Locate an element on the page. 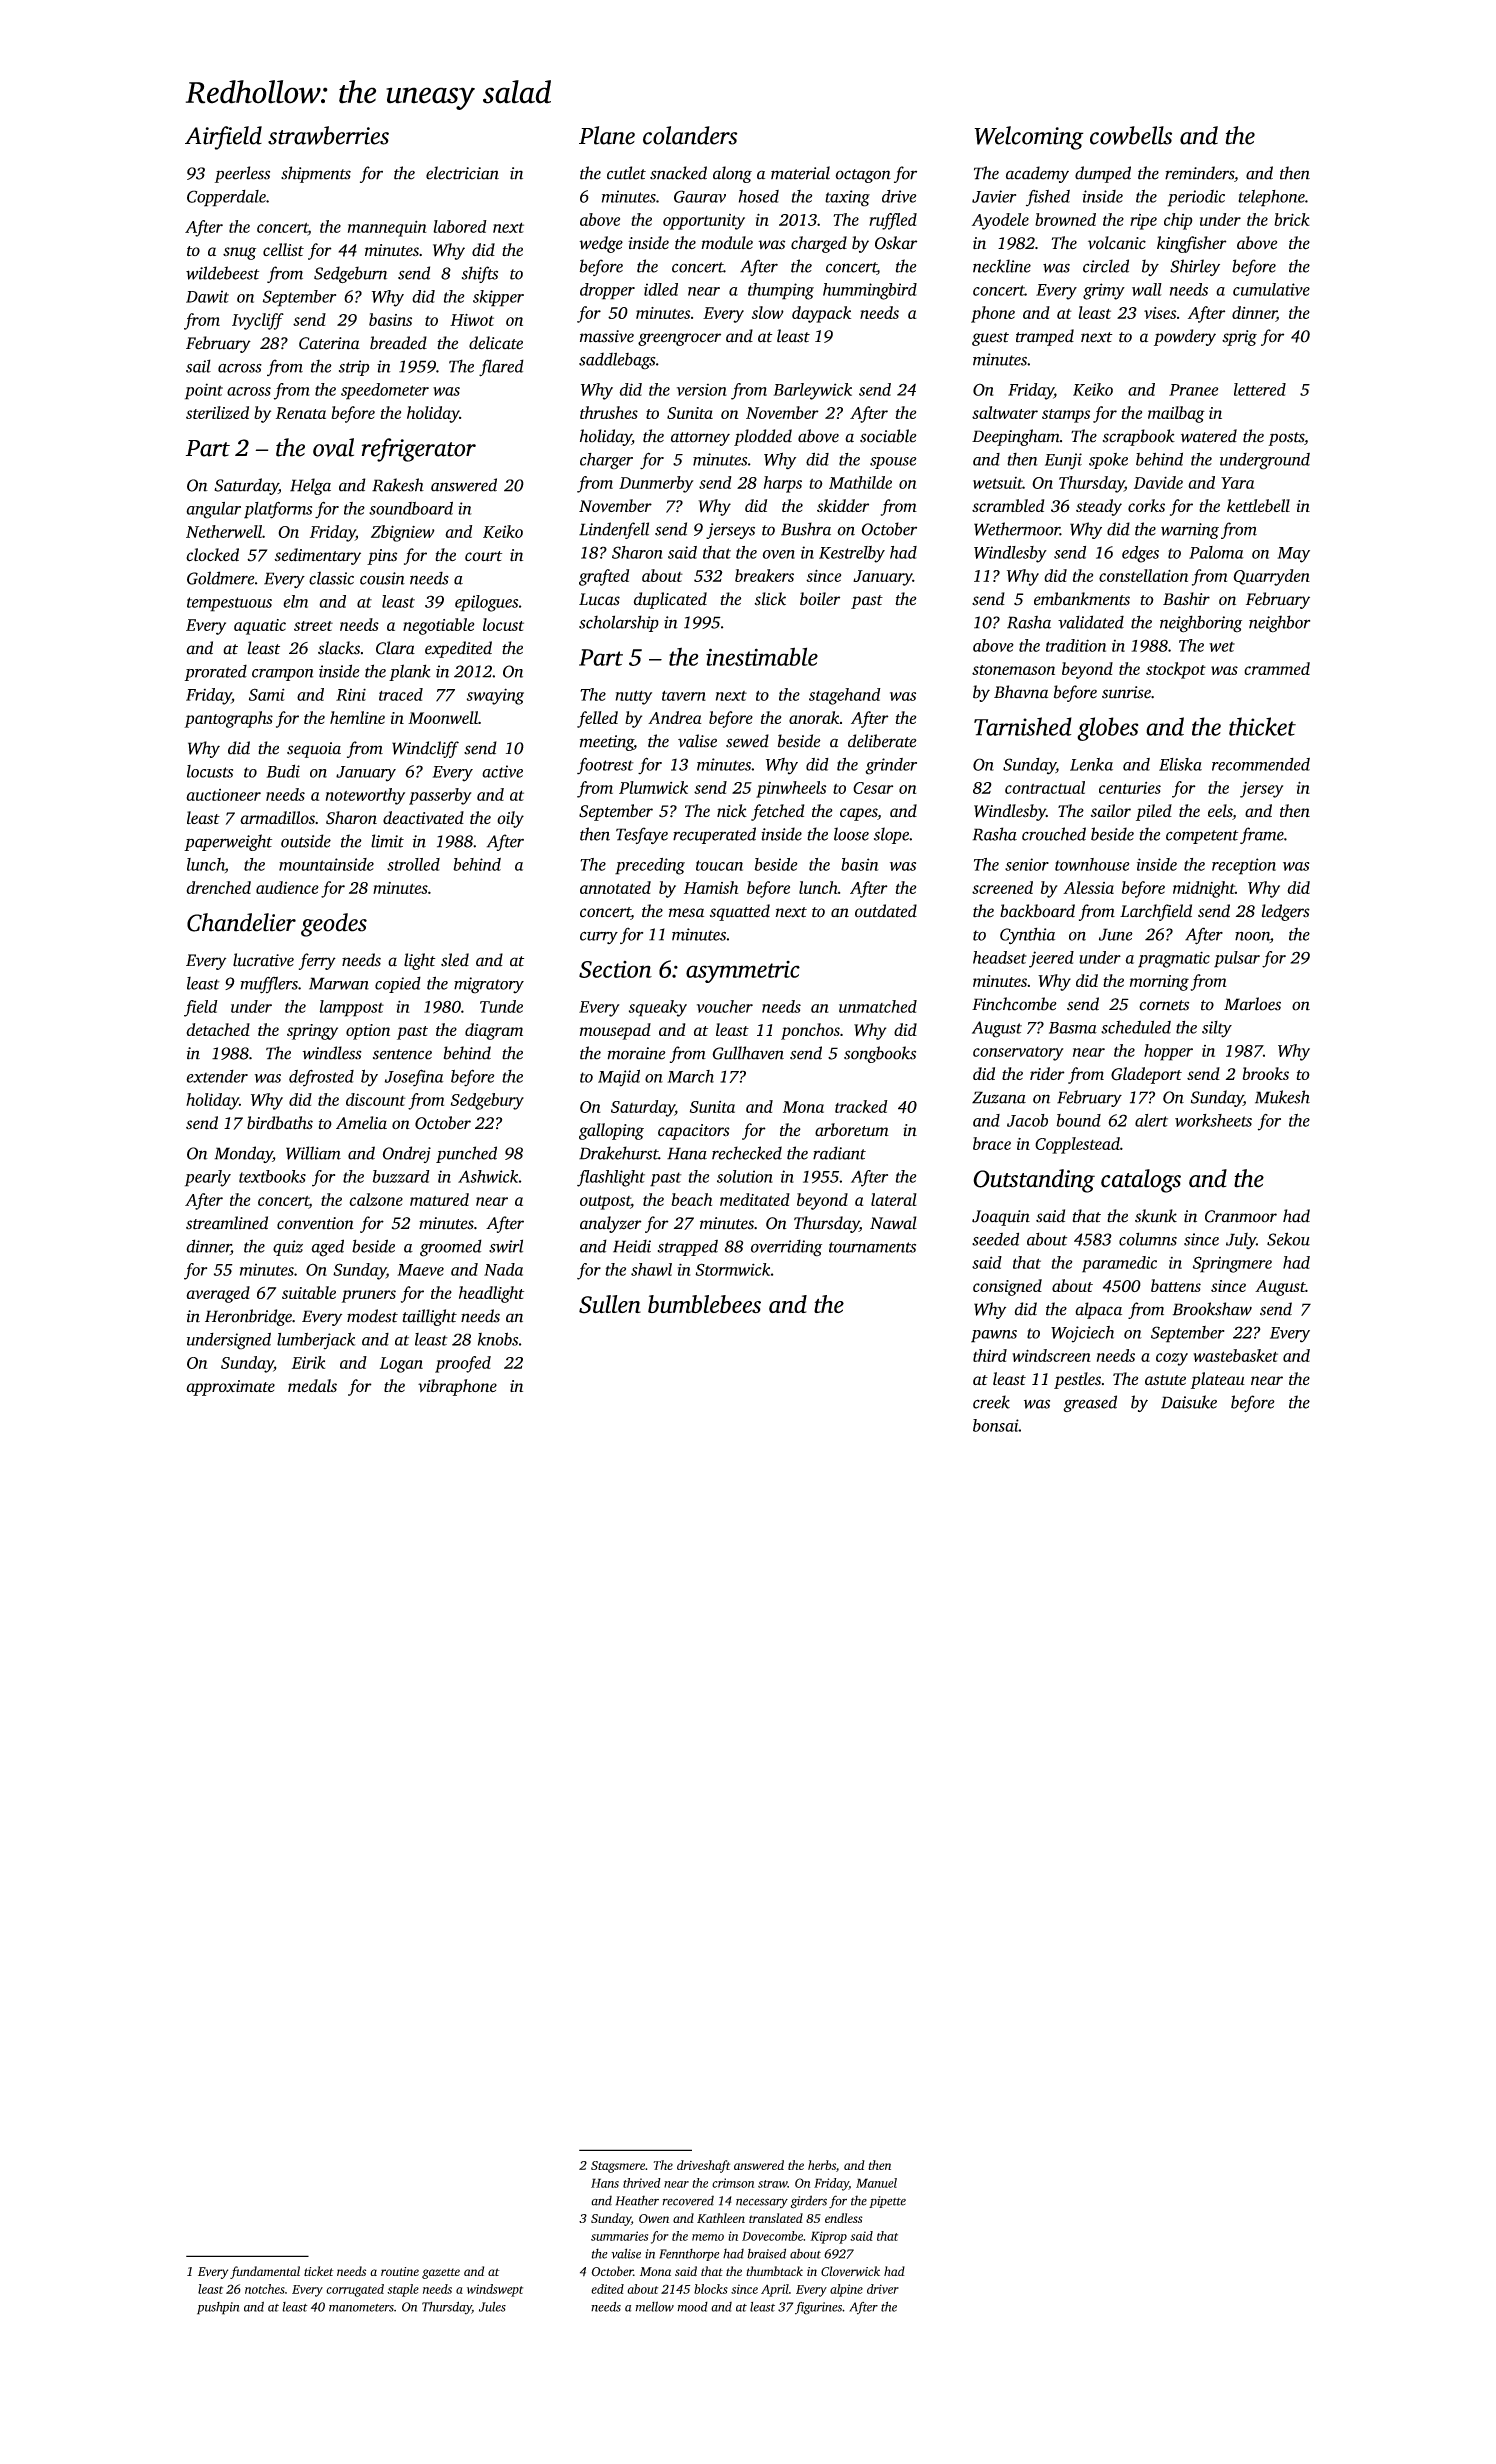 The width and height of the image is (1496, 2464). Stagsmere is located at coordinates (618, 2167).
